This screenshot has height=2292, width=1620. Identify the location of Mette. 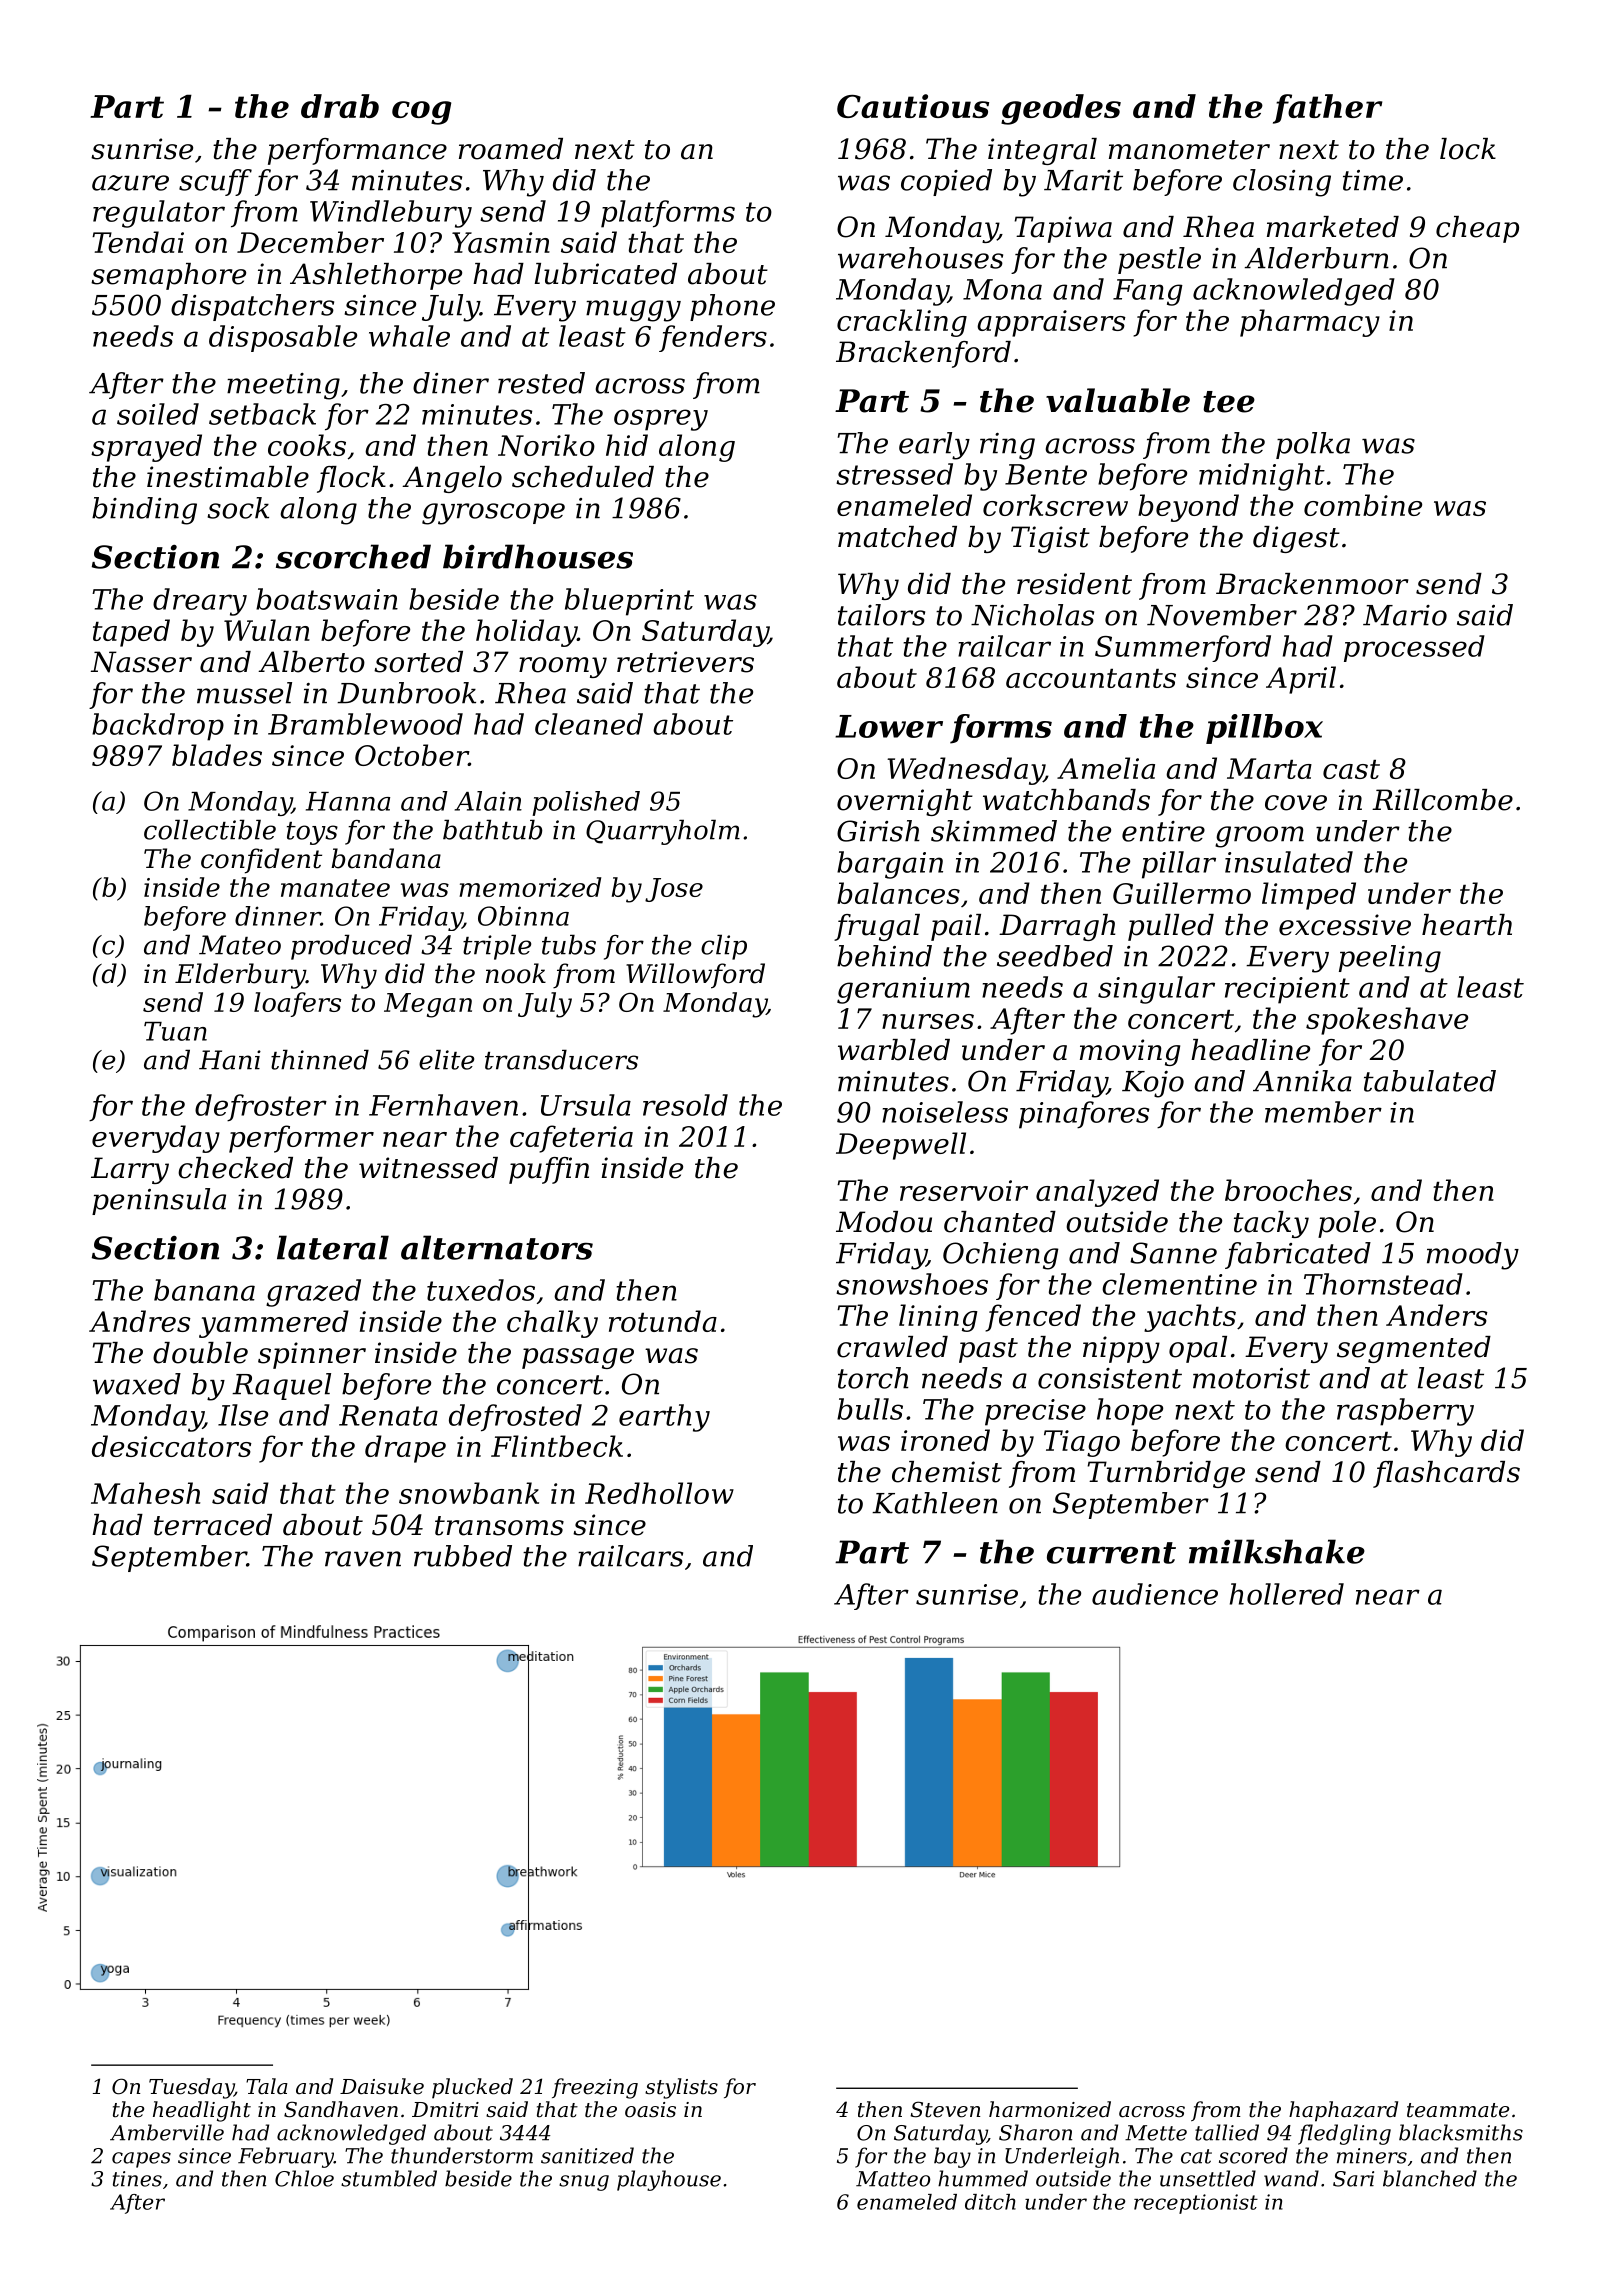
(1156, 2133).
